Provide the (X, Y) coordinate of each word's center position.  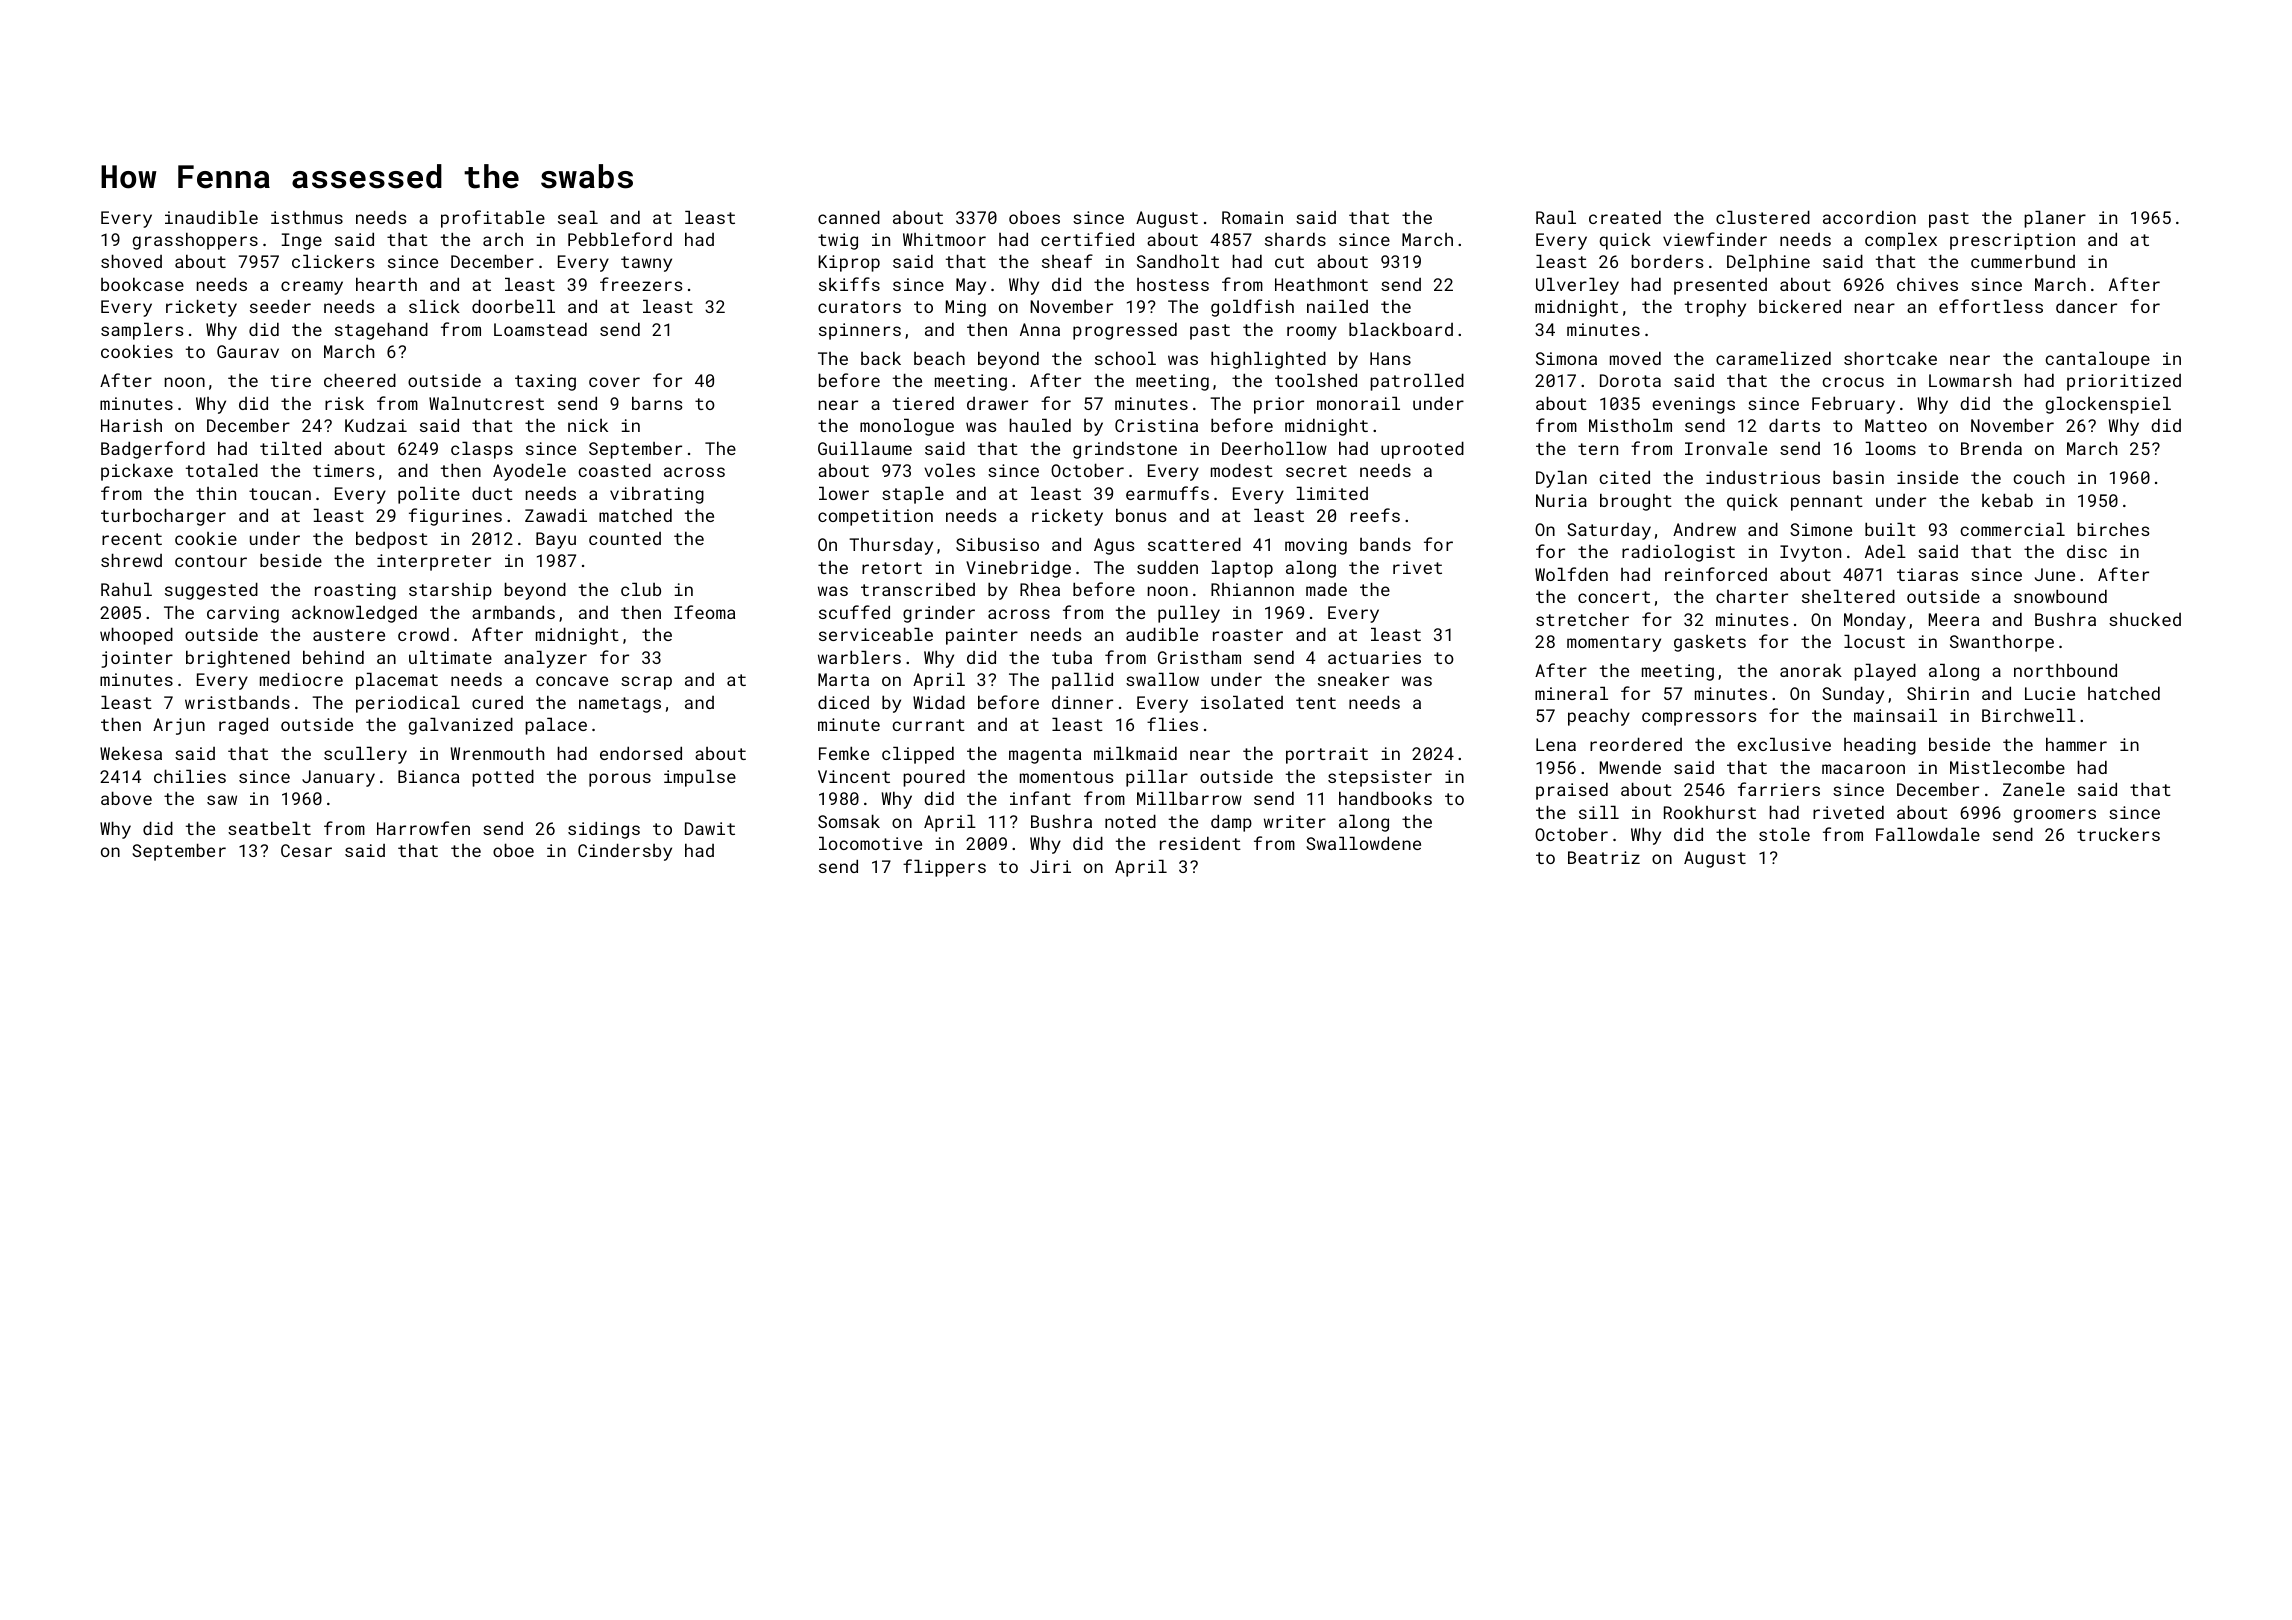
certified (1087, 239)
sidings (604, 830)
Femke (844, 753)
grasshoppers (195, 241)
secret (1316, 471)
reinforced (1716, 574)
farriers (1779, 789)
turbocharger (163, 517)
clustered (1763, 217)
